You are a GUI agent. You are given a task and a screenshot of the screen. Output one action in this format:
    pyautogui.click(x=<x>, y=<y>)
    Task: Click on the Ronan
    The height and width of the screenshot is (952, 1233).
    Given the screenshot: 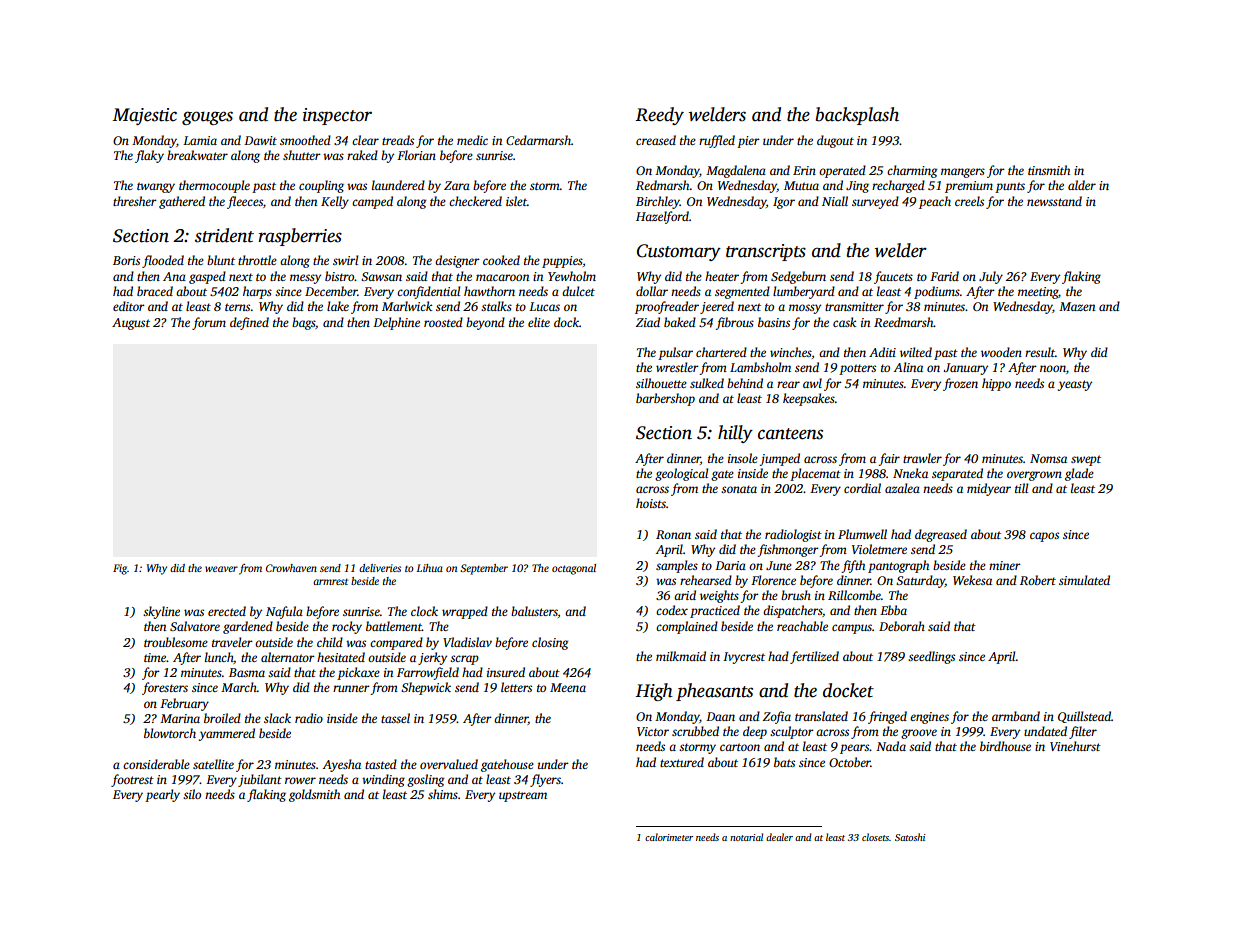 What is the action you would take?
    pyautogui.click(x=673, y=534)
